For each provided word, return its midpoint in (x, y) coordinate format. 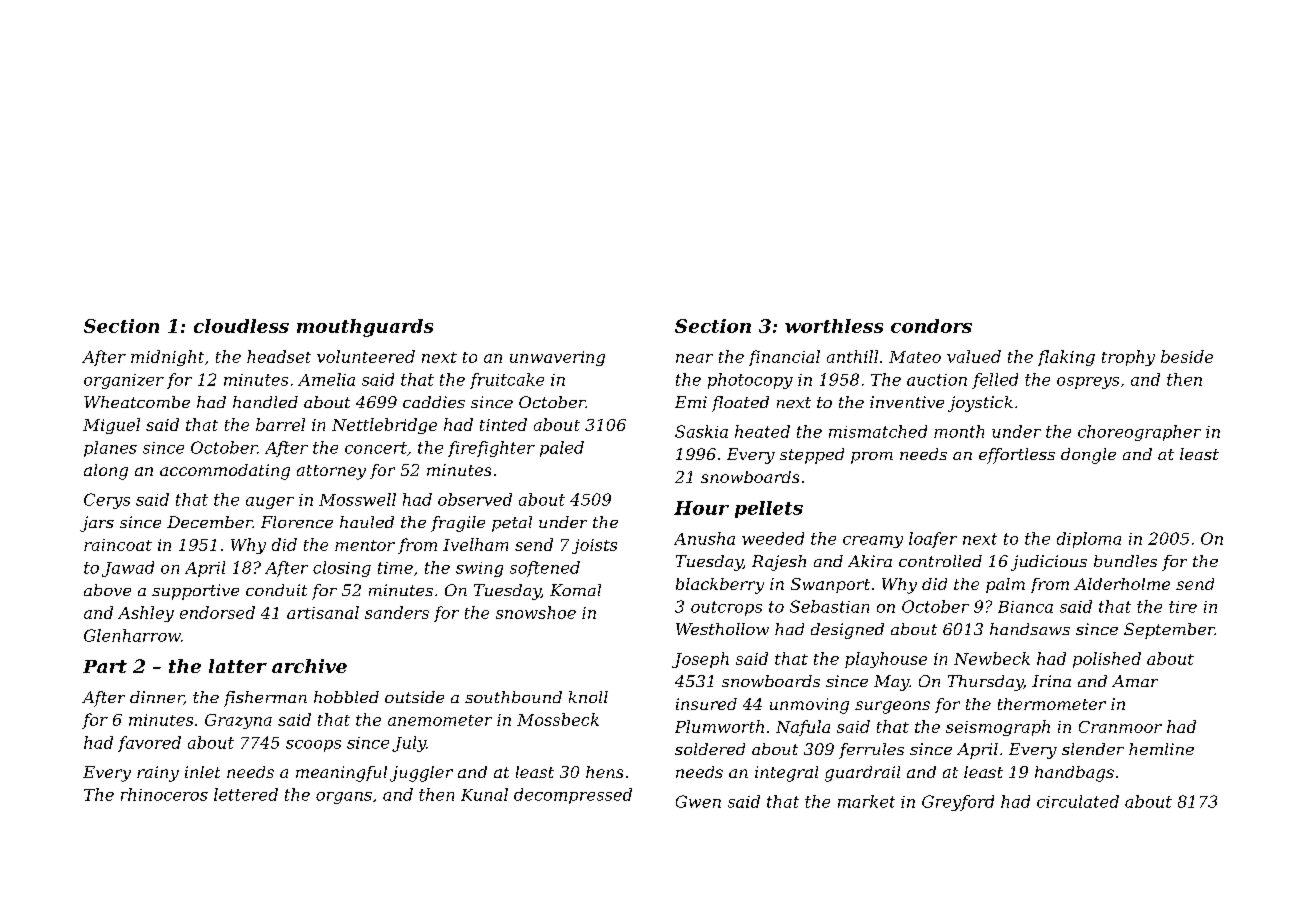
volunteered (366, 356)
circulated (1078, 801)
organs (344, 798)
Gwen (698, 801)
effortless (1017, 456)
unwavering (557, 358)
